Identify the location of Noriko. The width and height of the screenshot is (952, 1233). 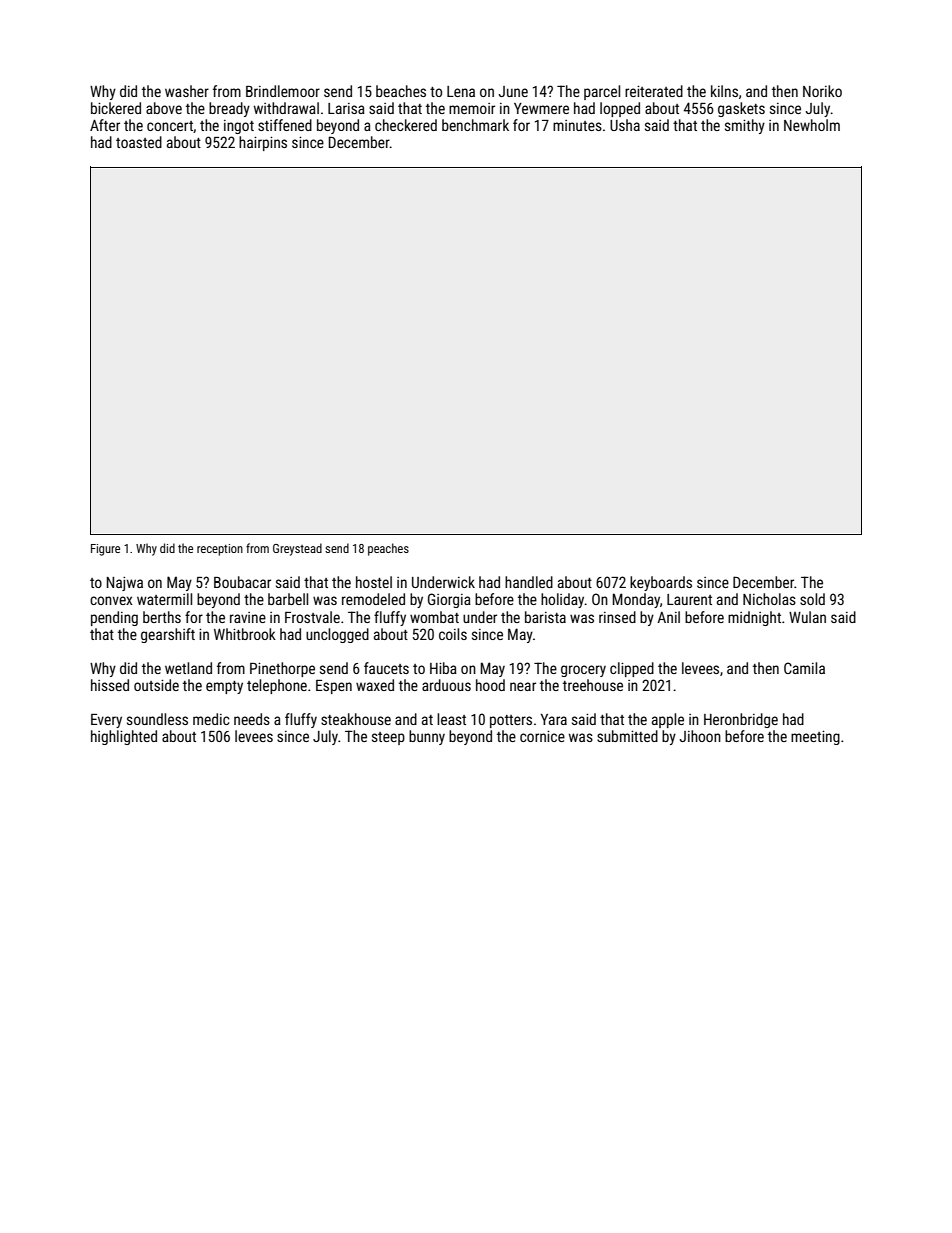
(822, 91).
